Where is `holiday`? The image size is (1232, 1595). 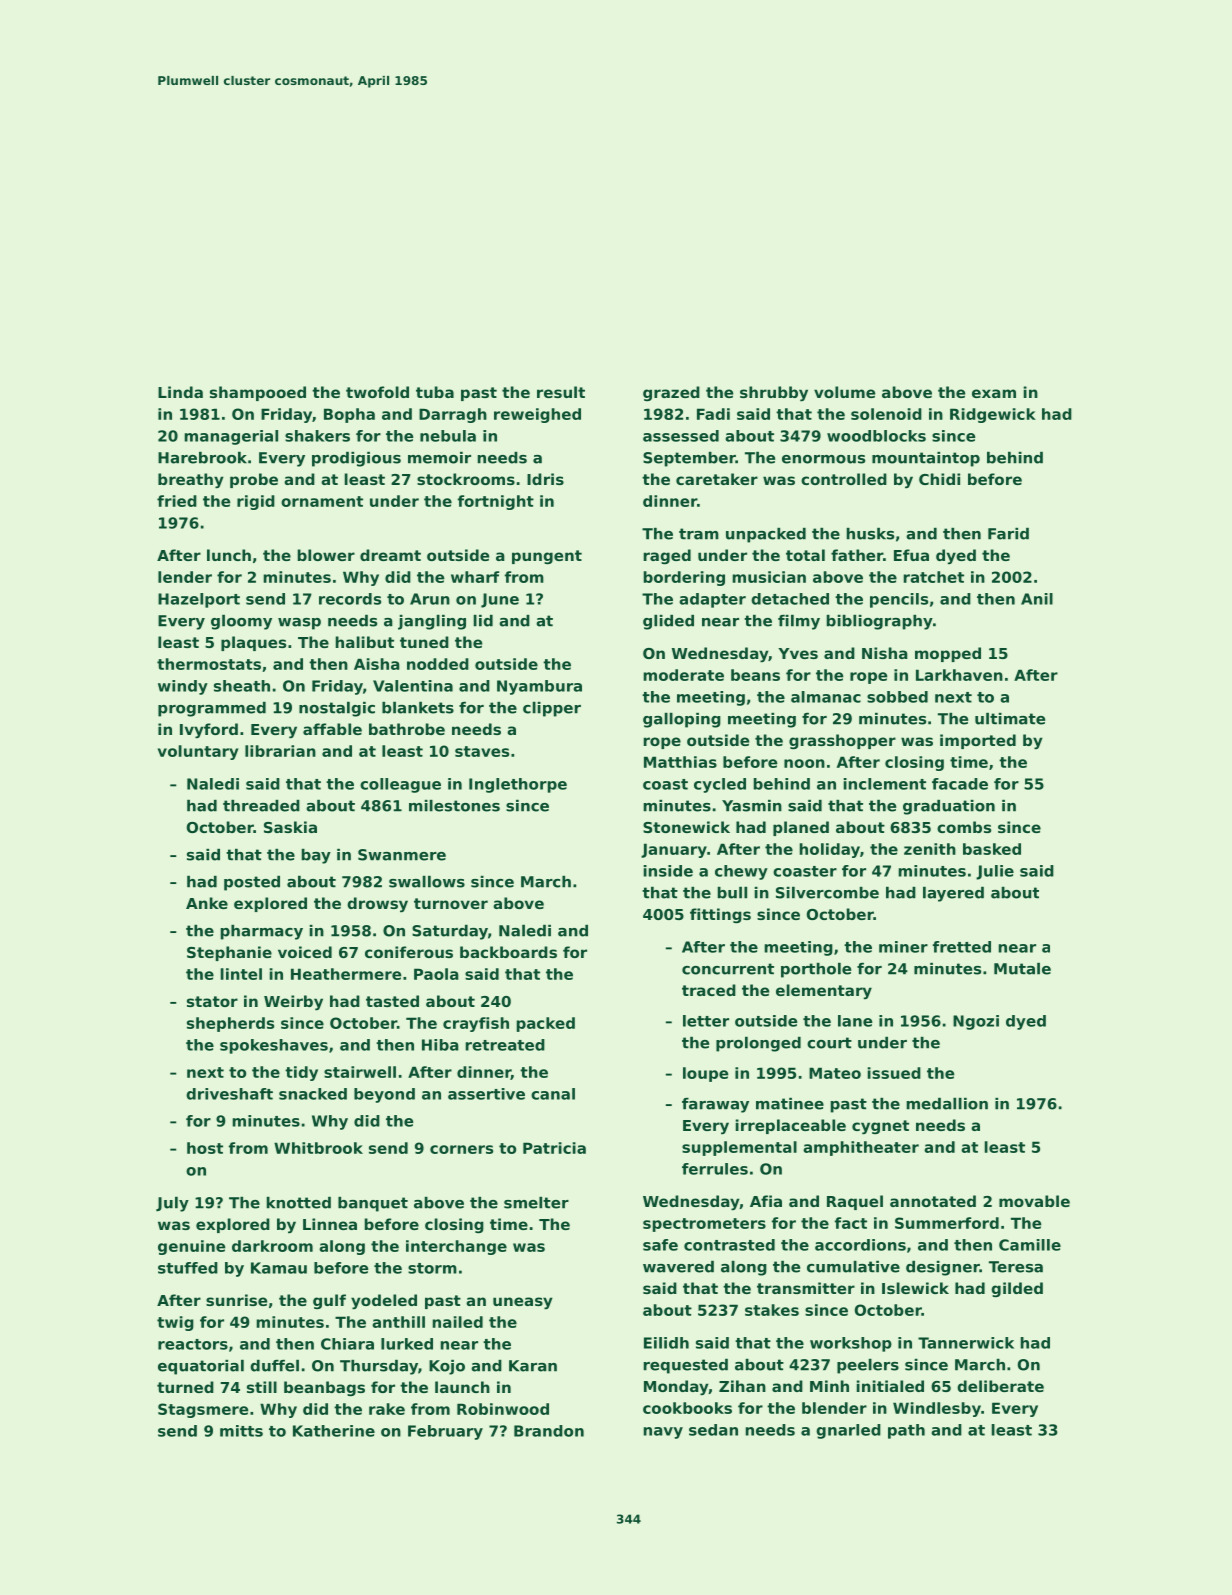
holiday is located at coordinates (830, 850).
